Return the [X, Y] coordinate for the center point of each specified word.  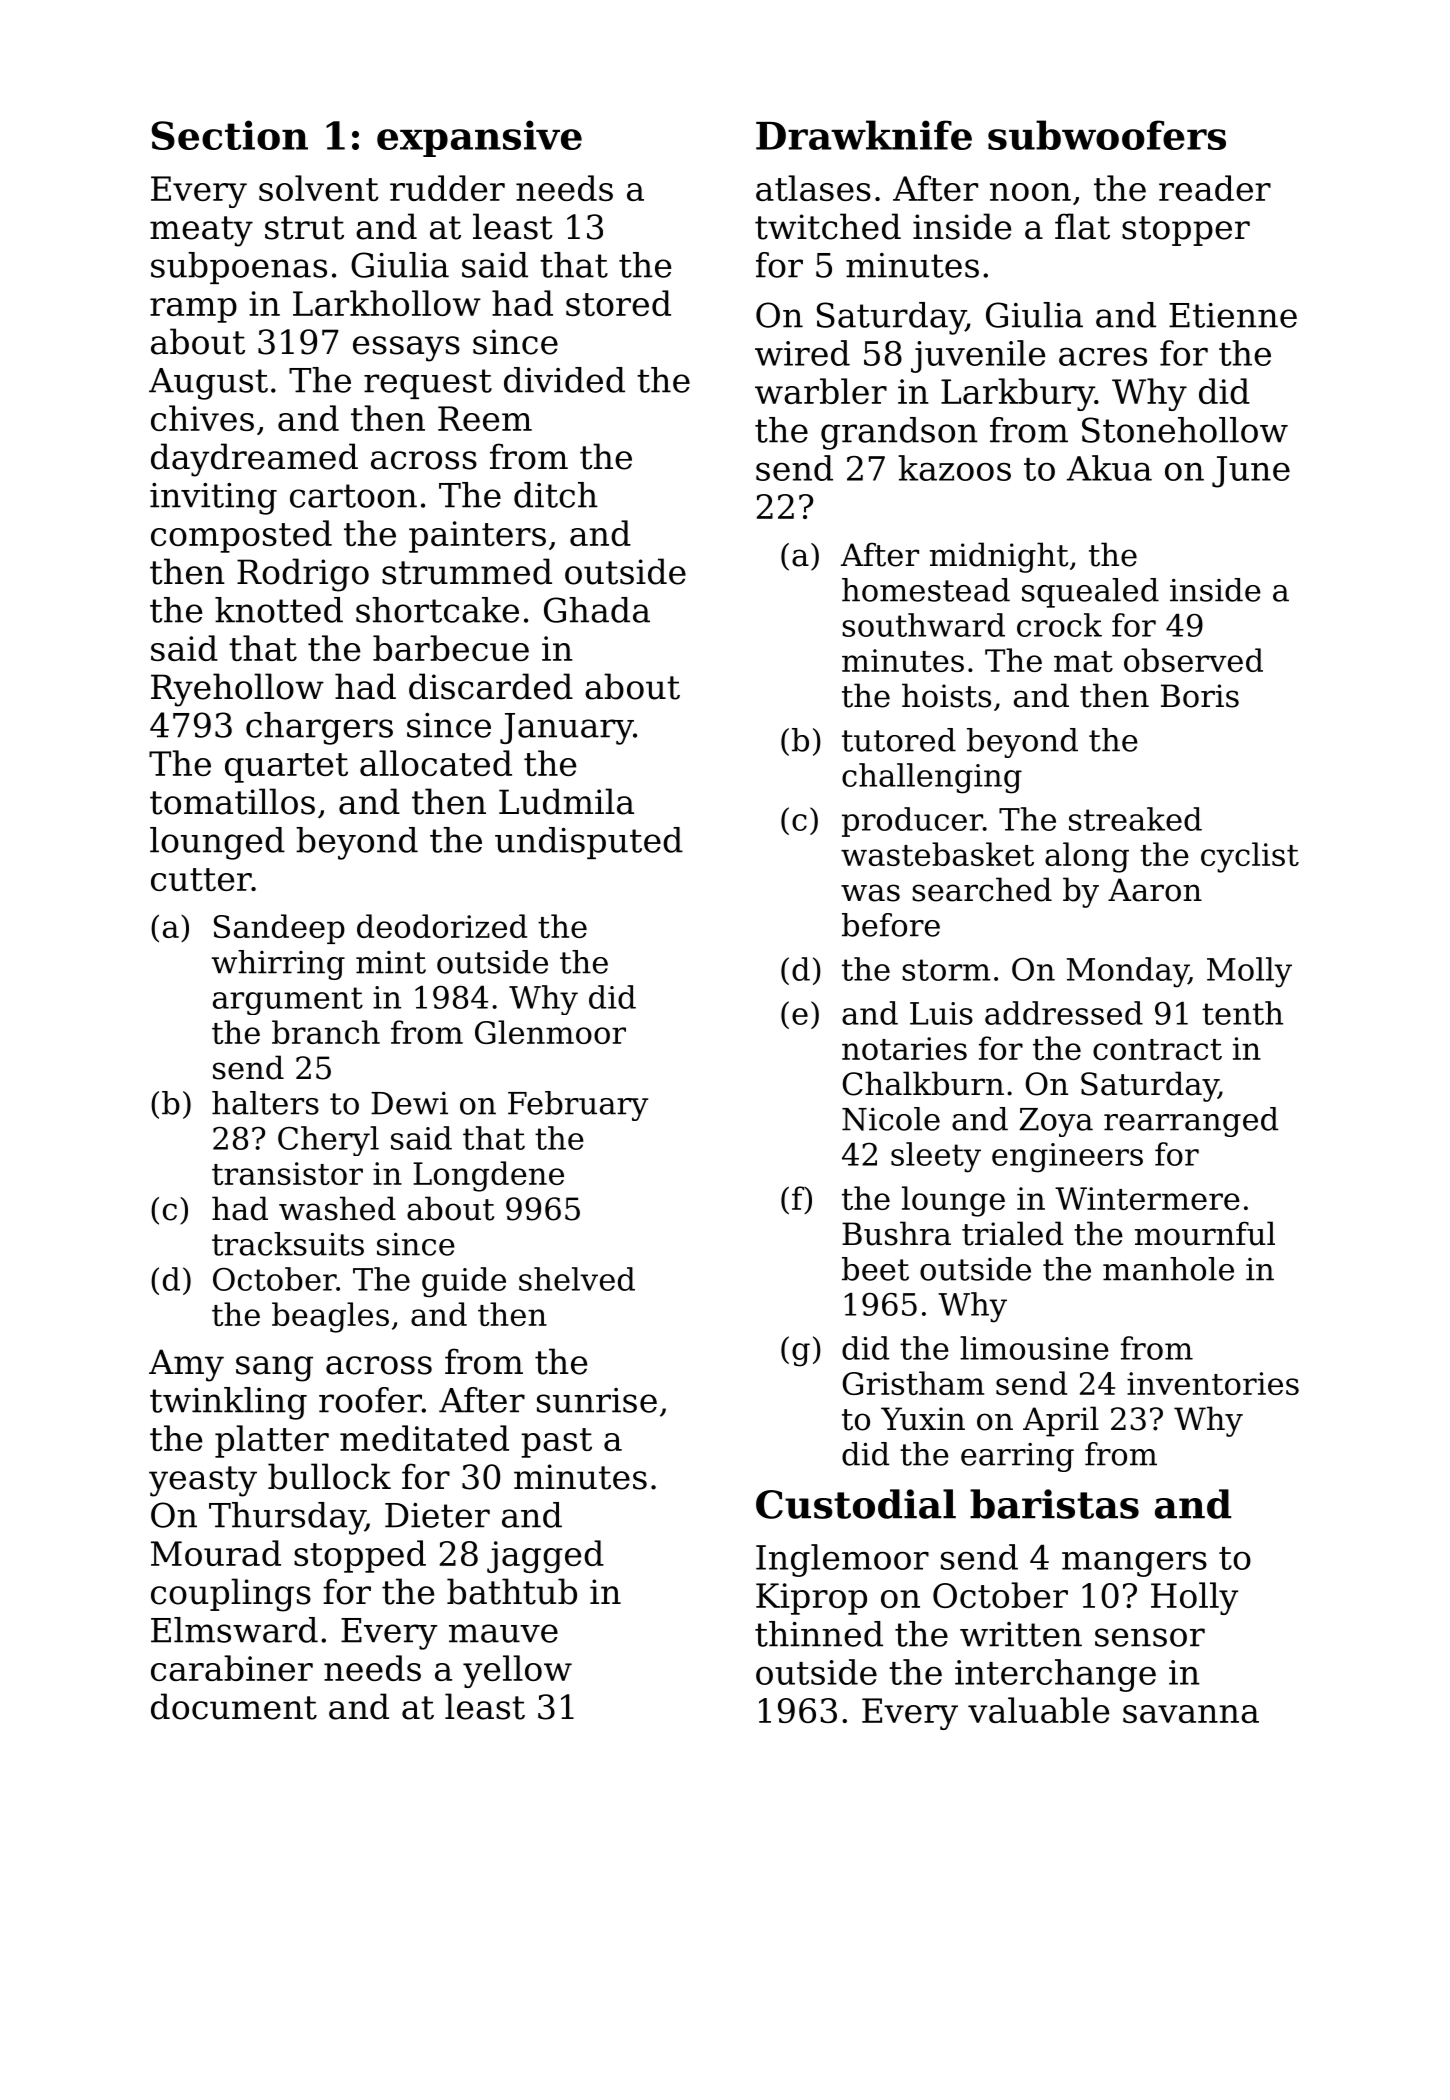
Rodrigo [303, 575]
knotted [279, 610]
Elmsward [234, 1630]
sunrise [597, 1400]
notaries [904, 1048]
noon [1030, 192]
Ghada [597, 610]
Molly [1249, 972]
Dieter [437, 1515]
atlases [813, 188]
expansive [479, 138]
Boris [1200, 696]
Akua [1109, 468]
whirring [278, 965]
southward [923, 625]
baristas [1054, 1504]
